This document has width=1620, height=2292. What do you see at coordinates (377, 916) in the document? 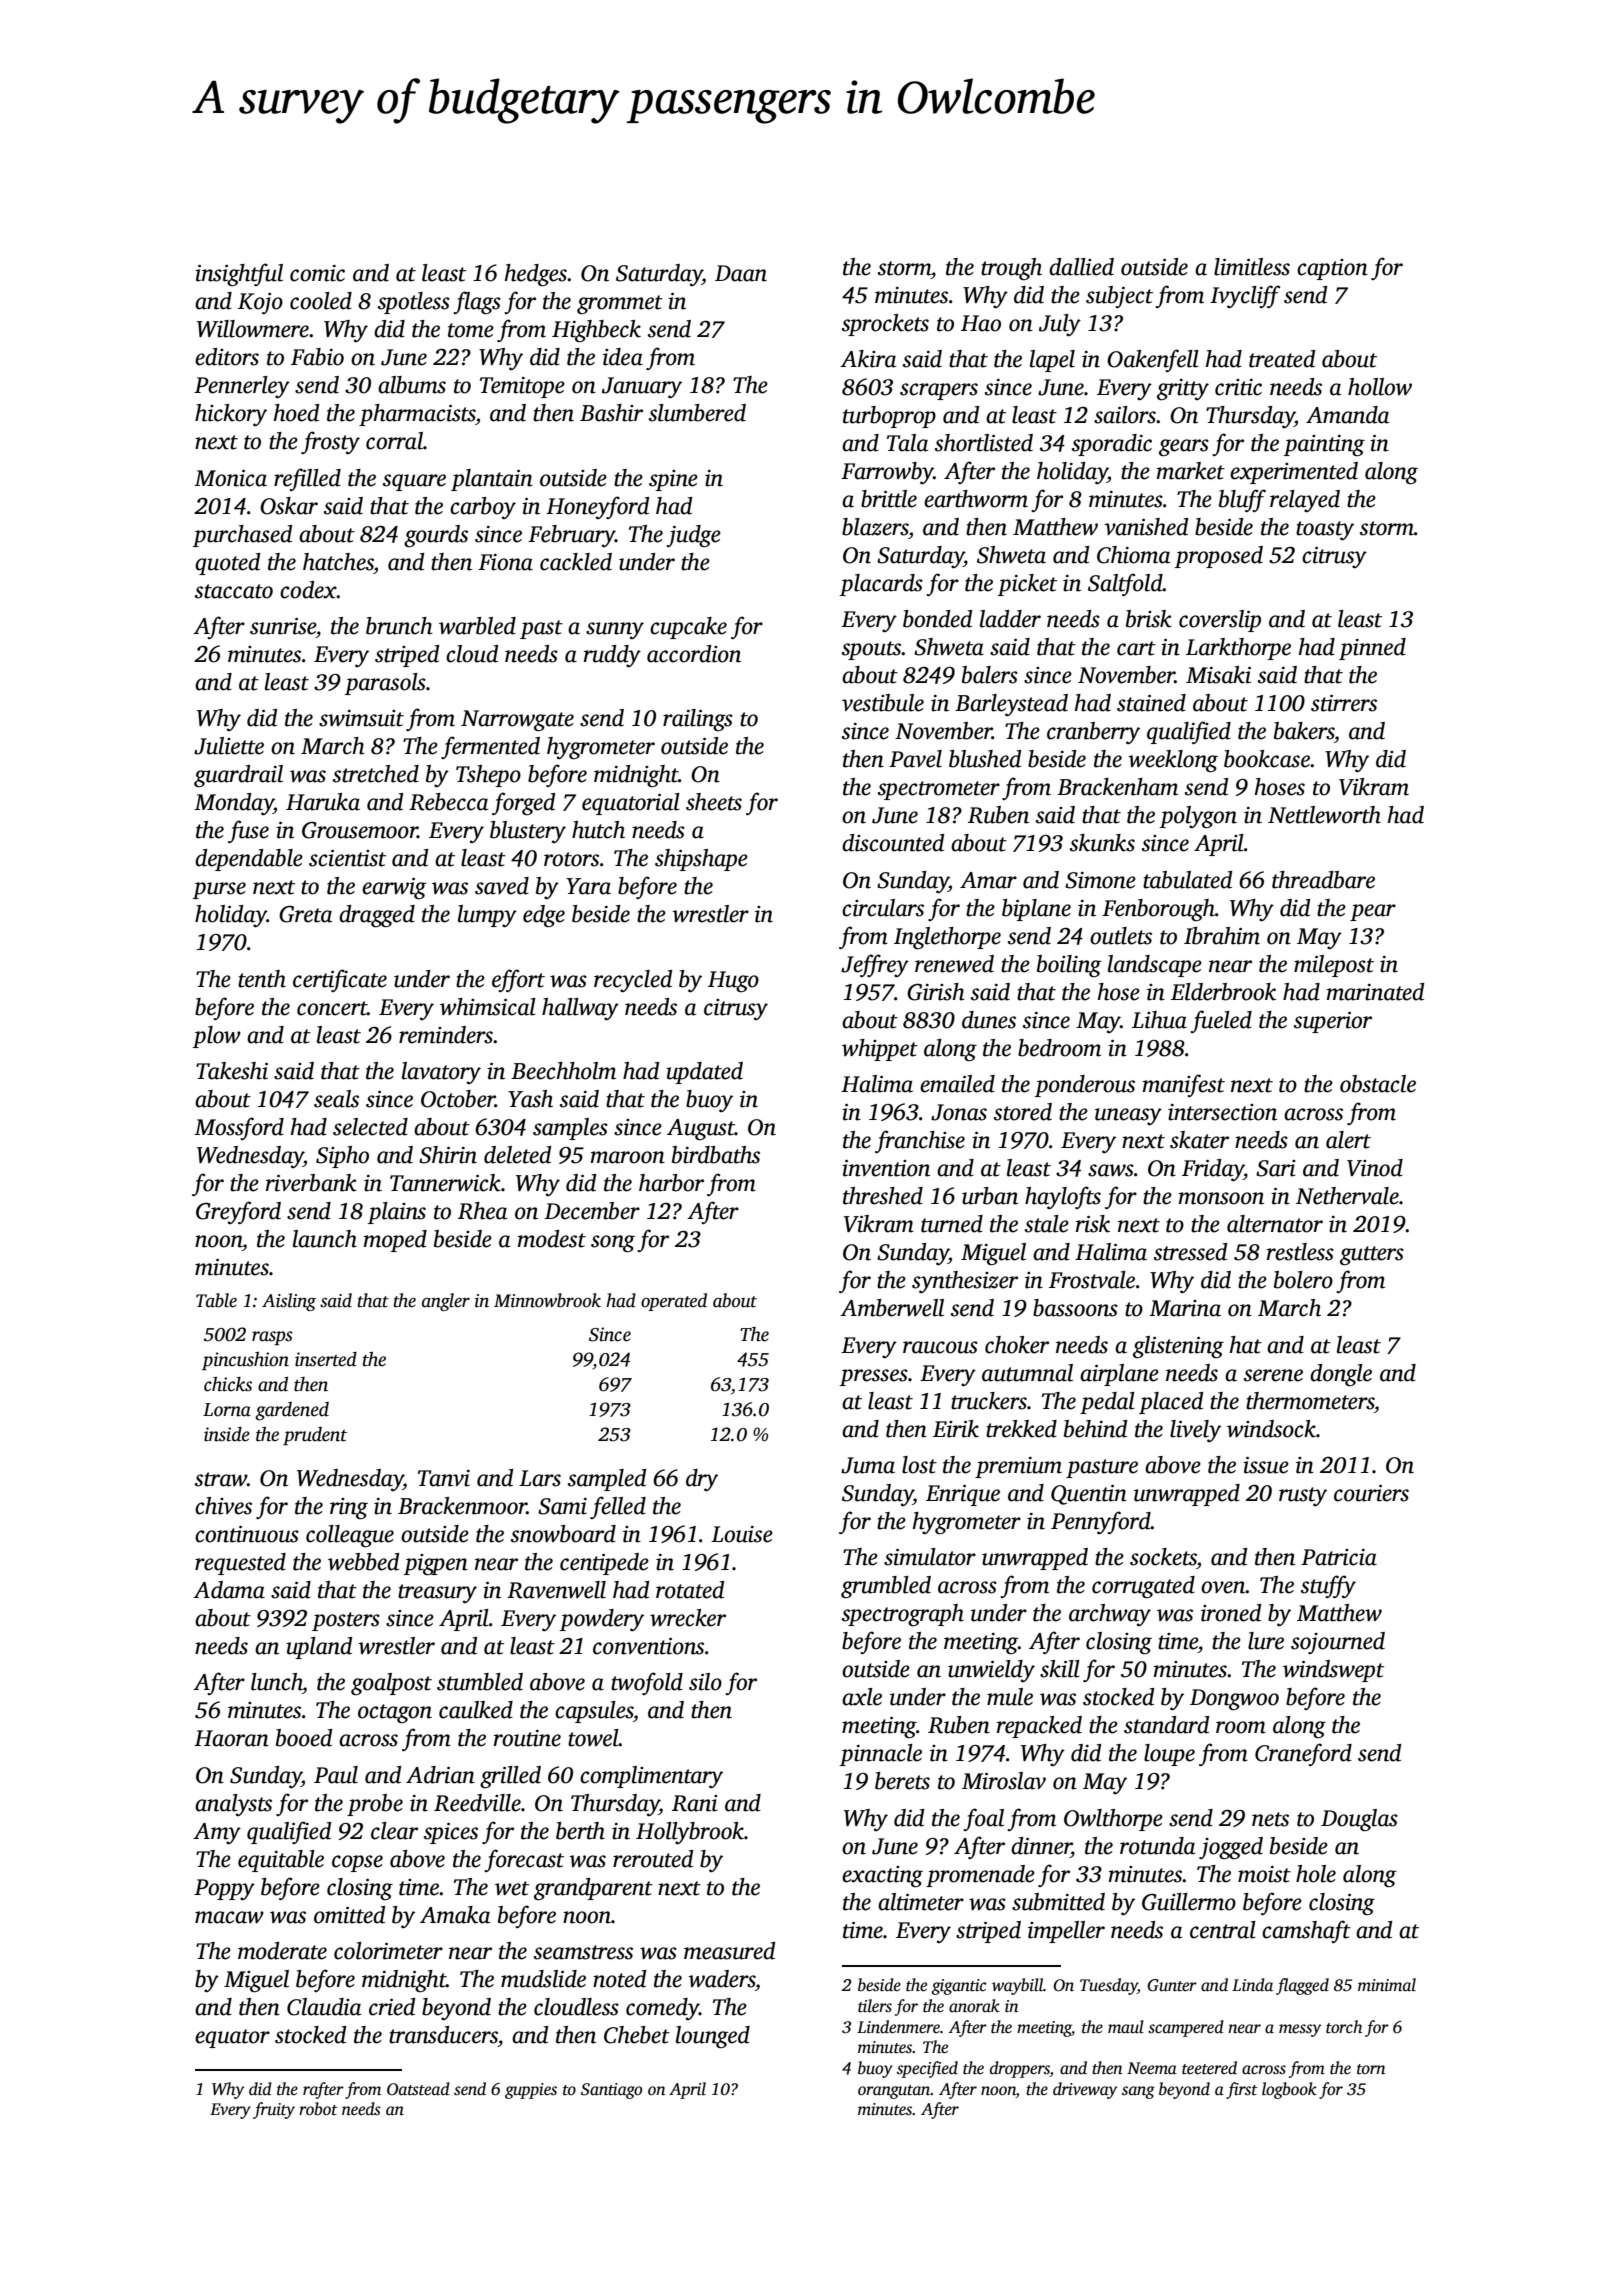
I see `dragged` at bounding box center [377, 916].
